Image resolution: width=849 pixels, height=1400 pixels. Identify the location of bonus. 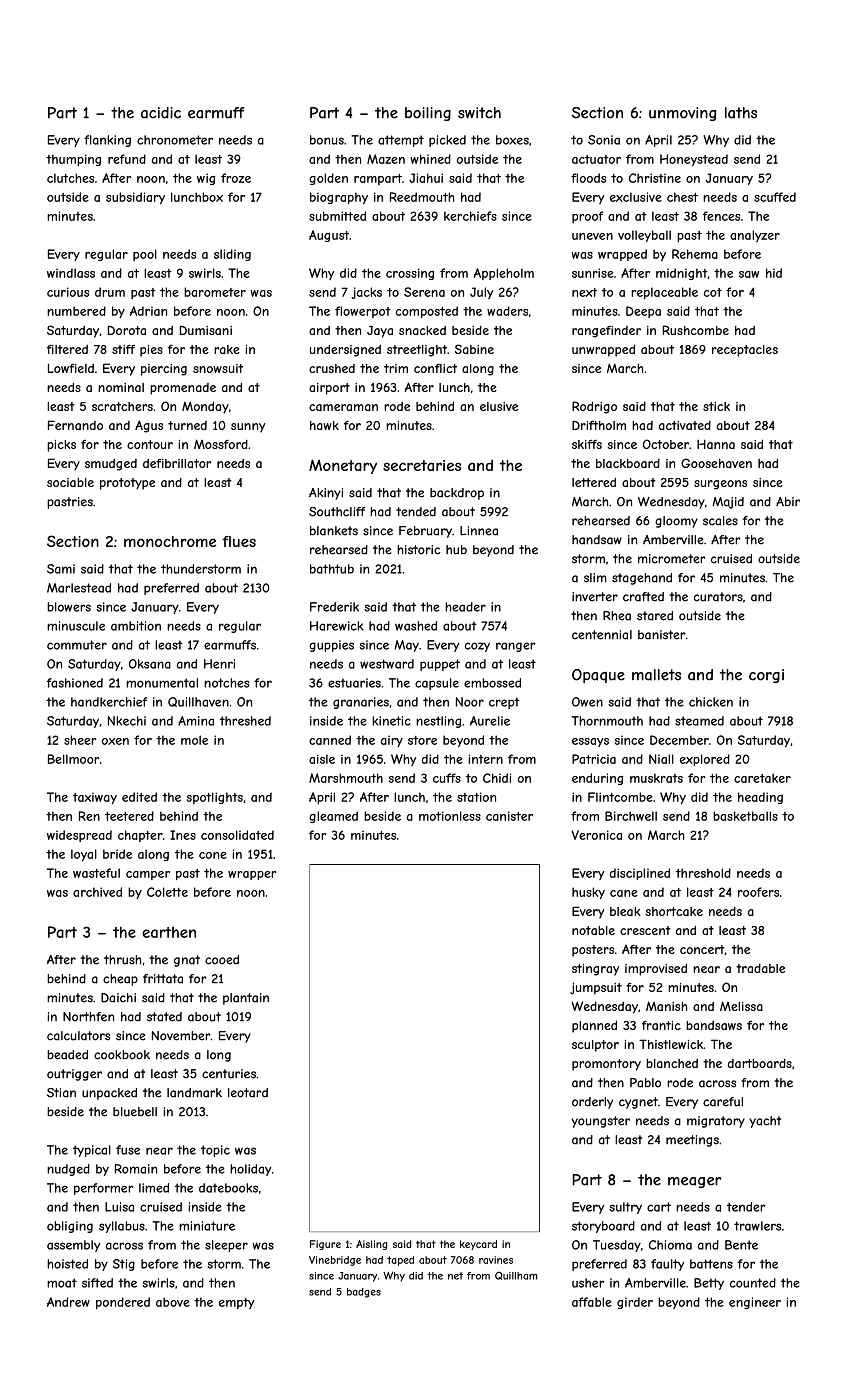
(327, 140).
